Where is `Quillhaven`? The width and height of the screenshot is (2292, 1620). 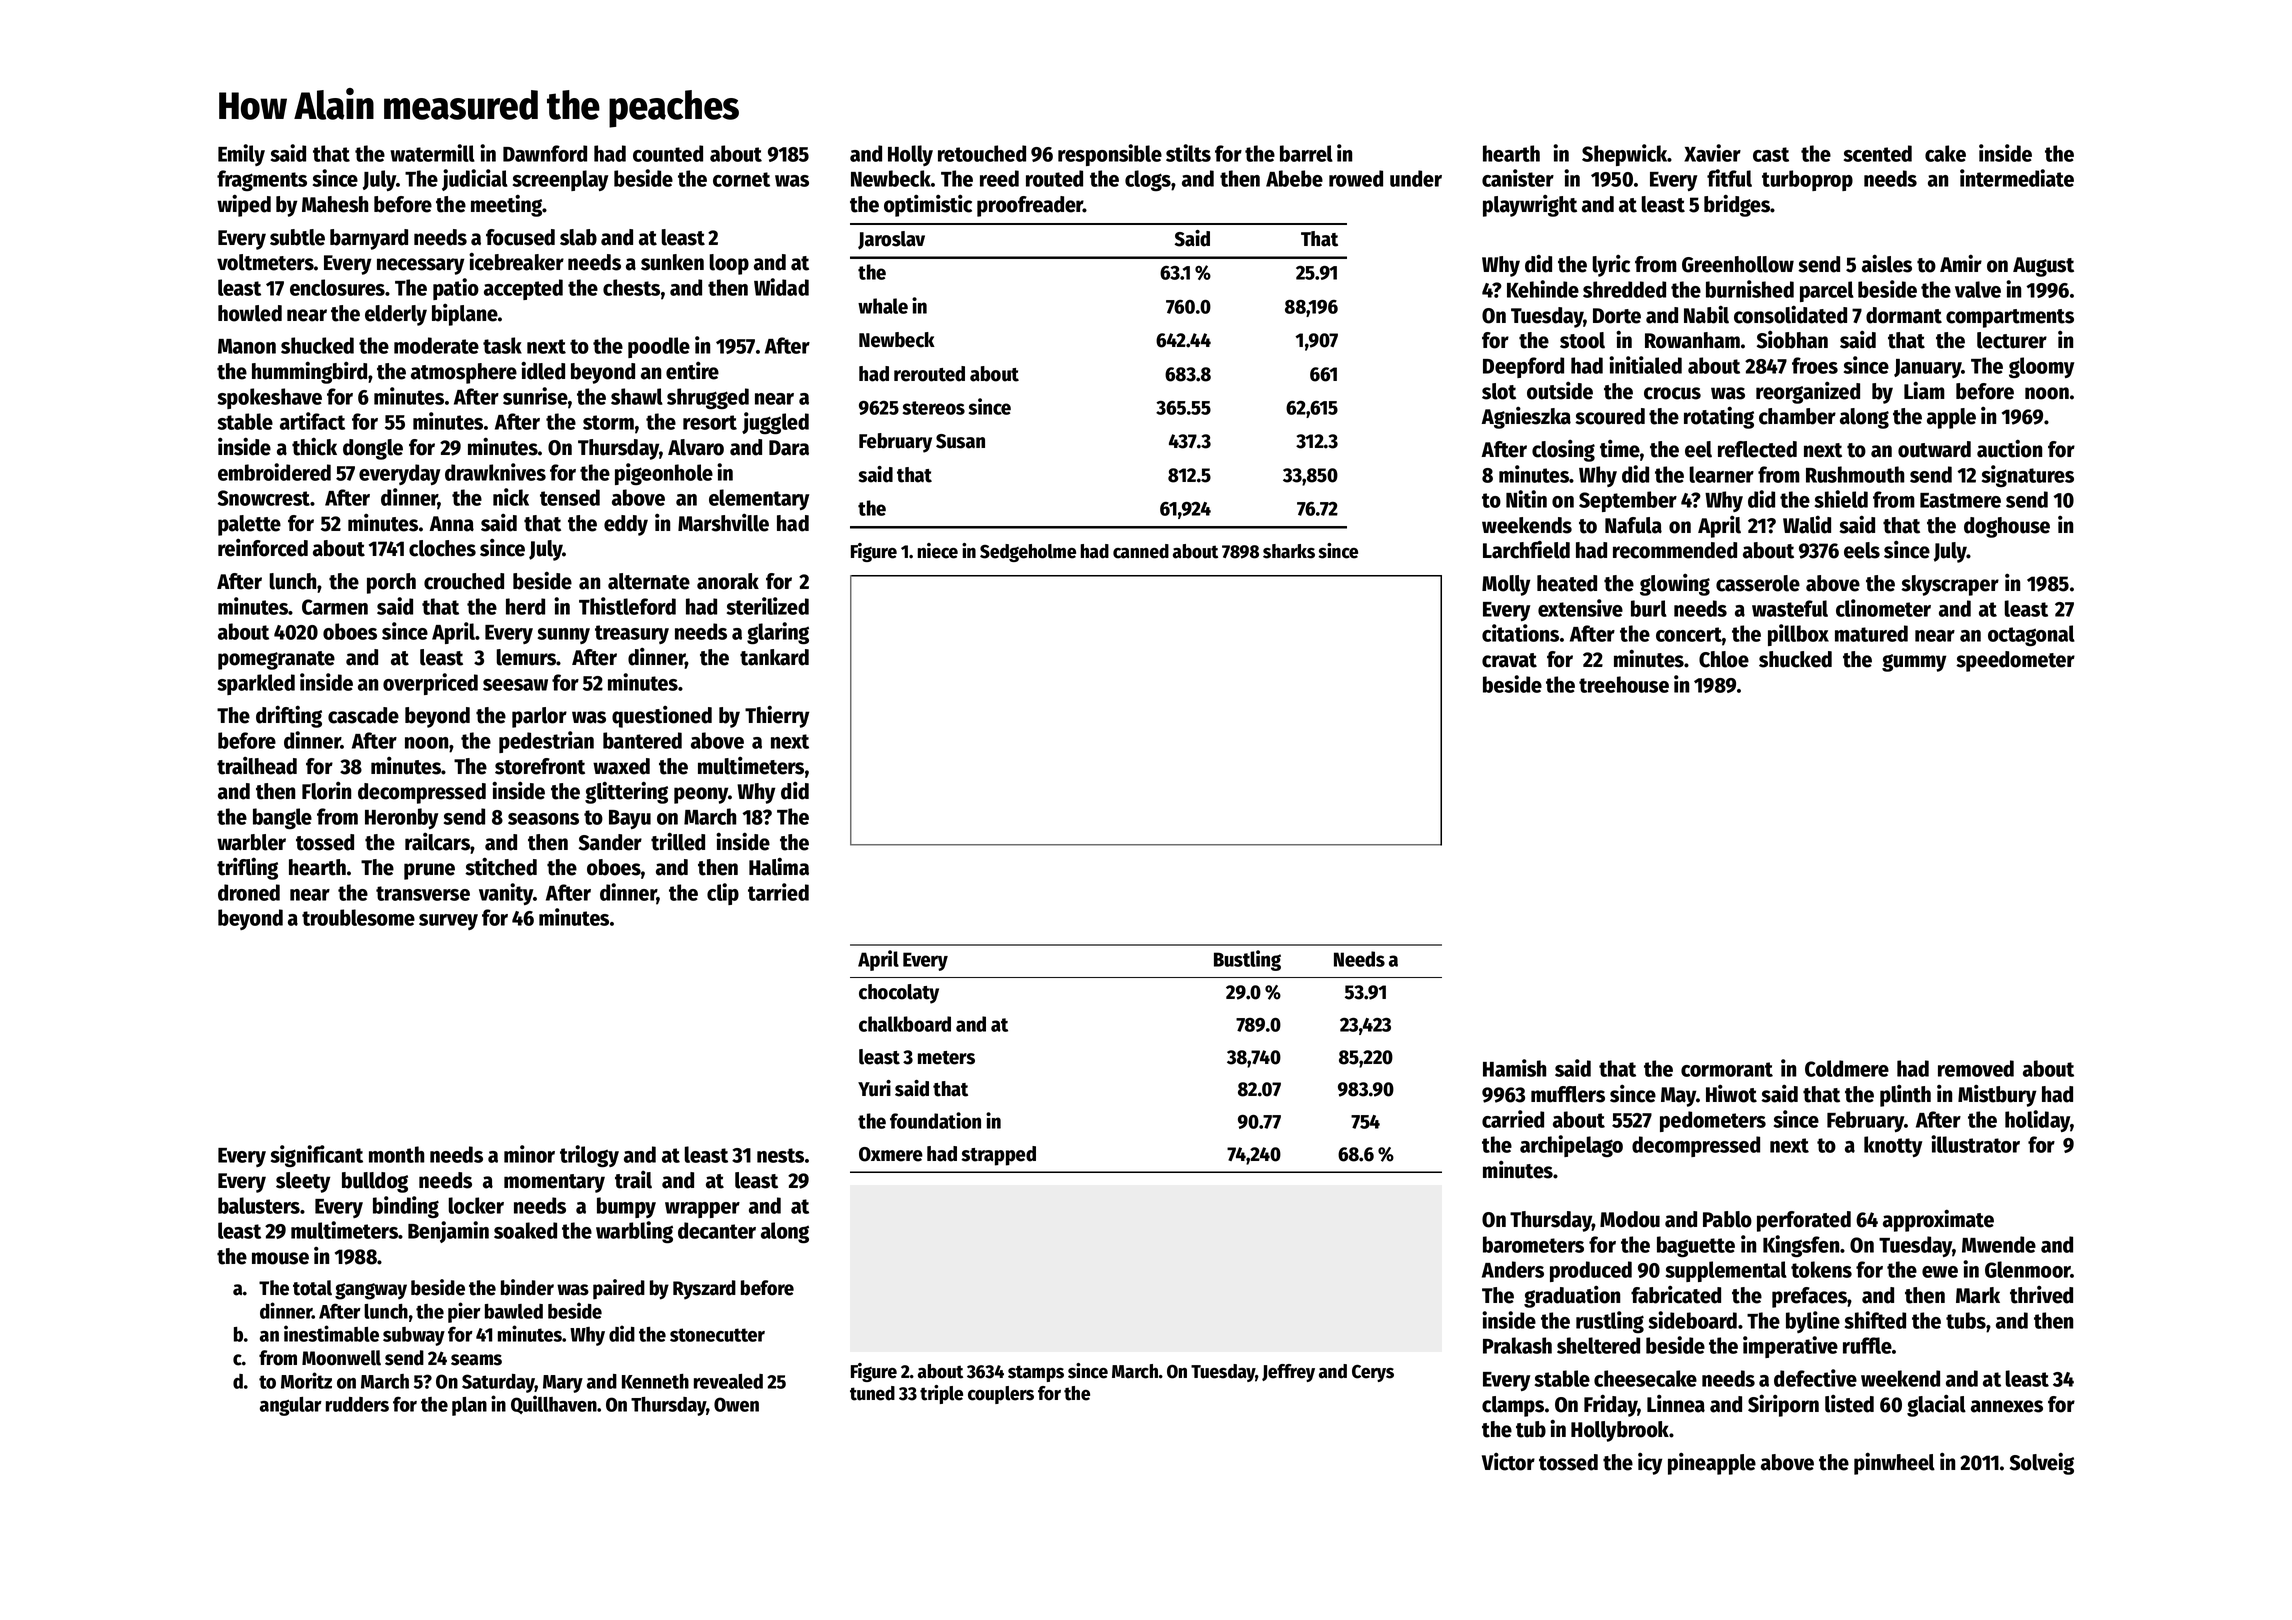 Quillhaven is located at coordinates (554, 1404).
